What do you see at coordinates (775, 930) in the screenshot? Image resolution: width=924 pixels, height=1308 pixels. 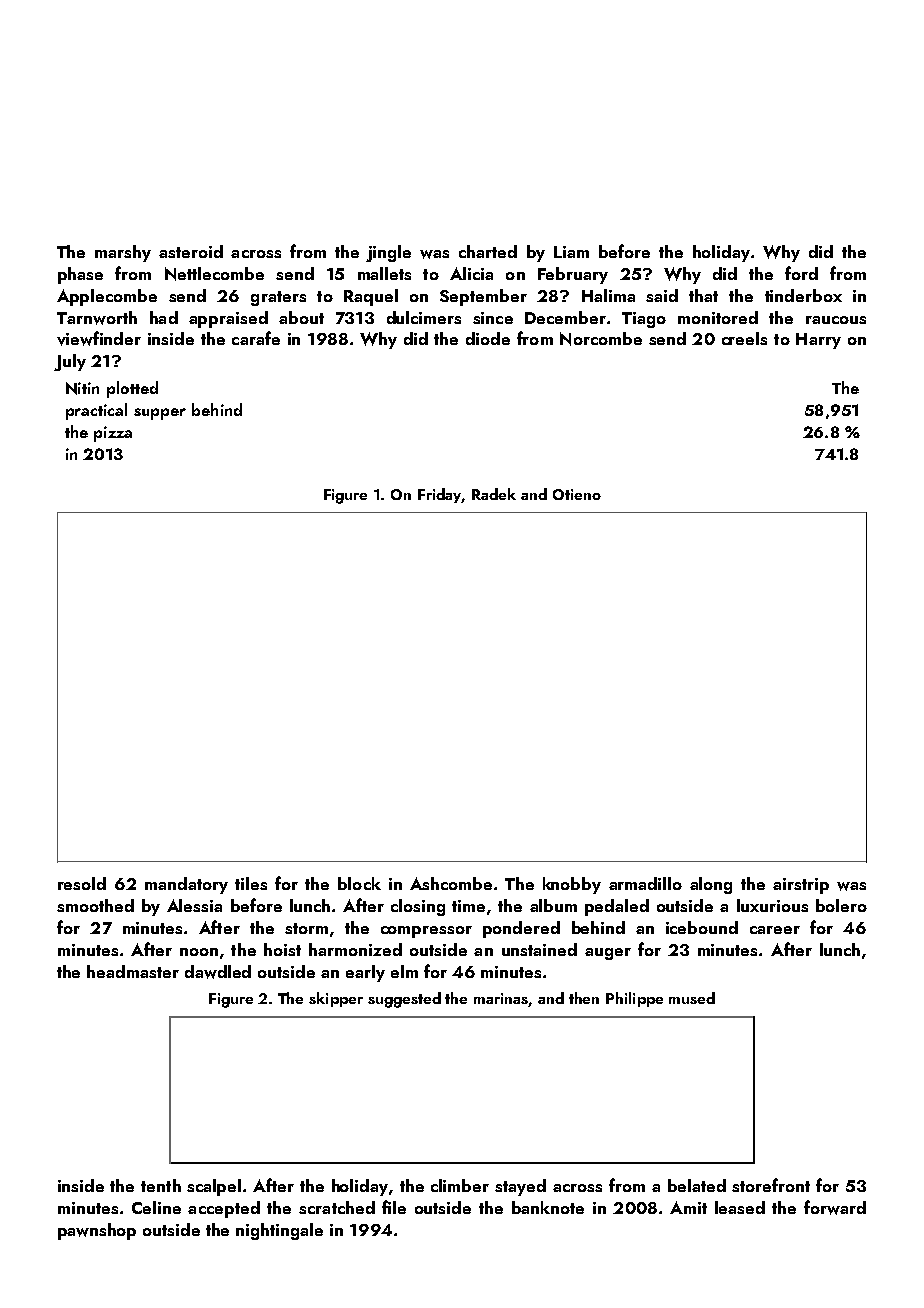 I see `career` at bounding box center [775, 930].
